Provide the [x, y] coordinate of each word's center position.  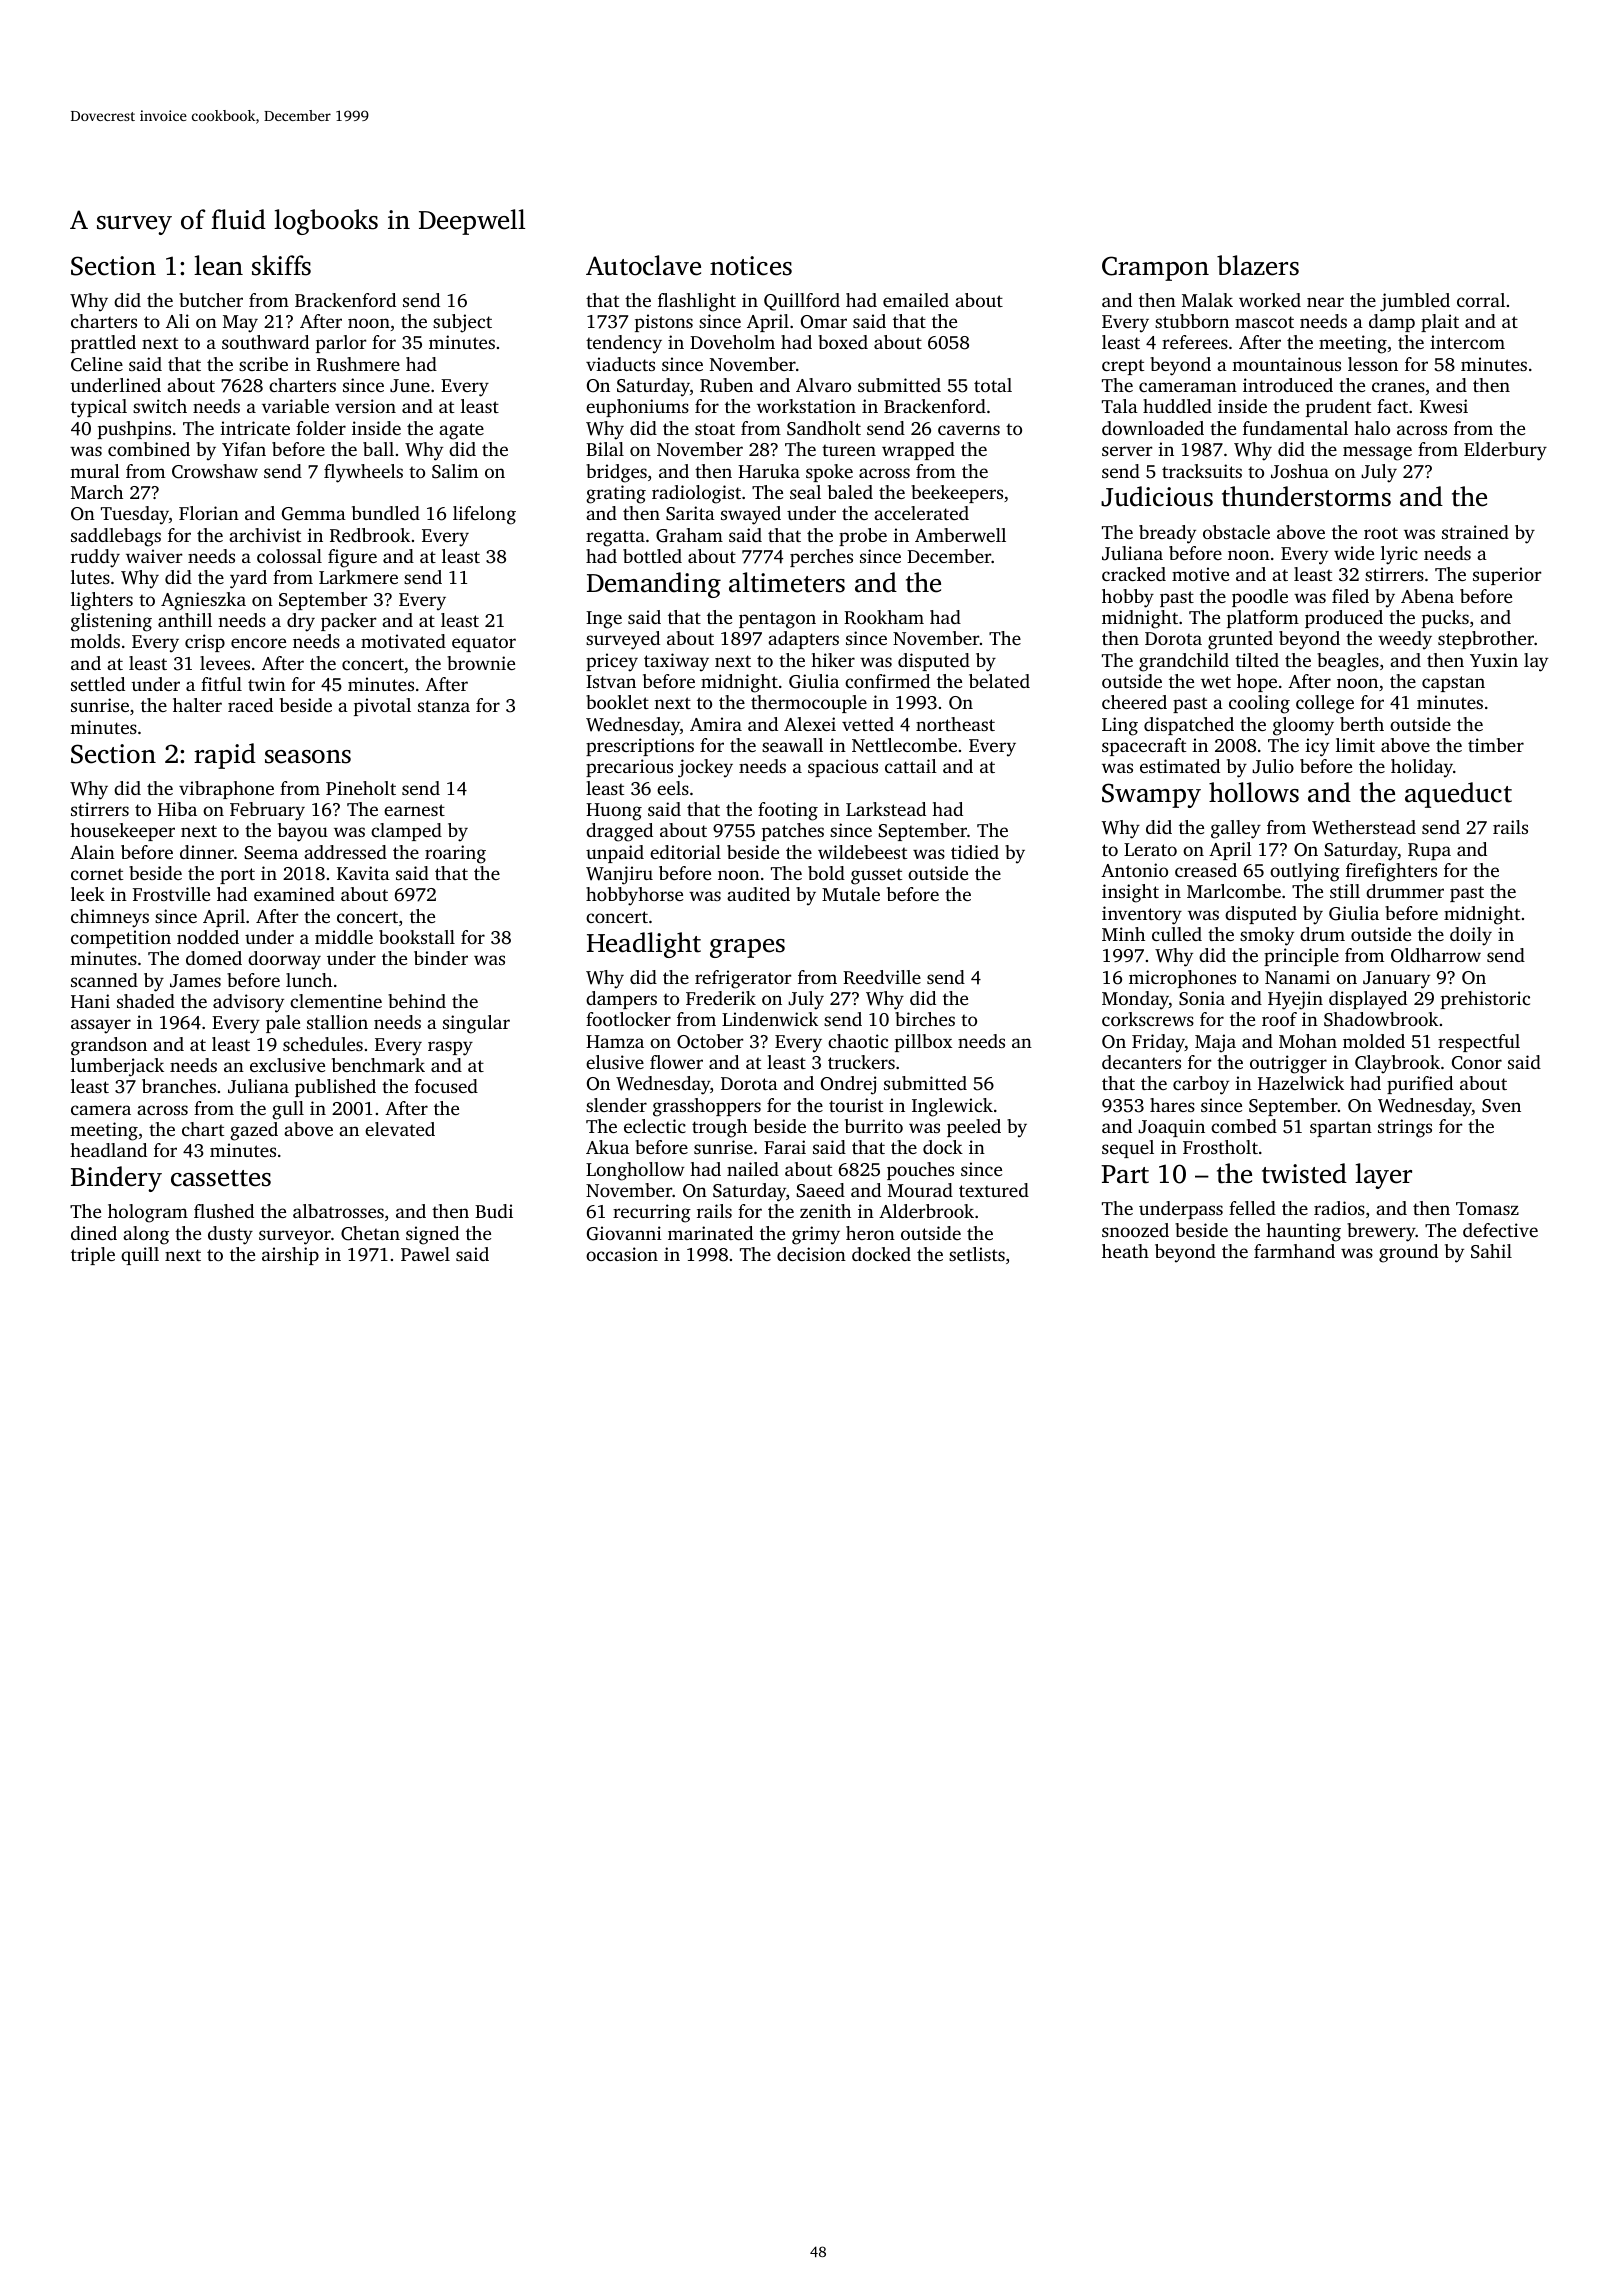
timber [1496, 745]
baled [850, 492]
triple [93, 1256]
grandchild [1184, 662]
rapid [225, 756]
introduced [1288, 385]
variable [295, 406]
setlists [977, 1254]
